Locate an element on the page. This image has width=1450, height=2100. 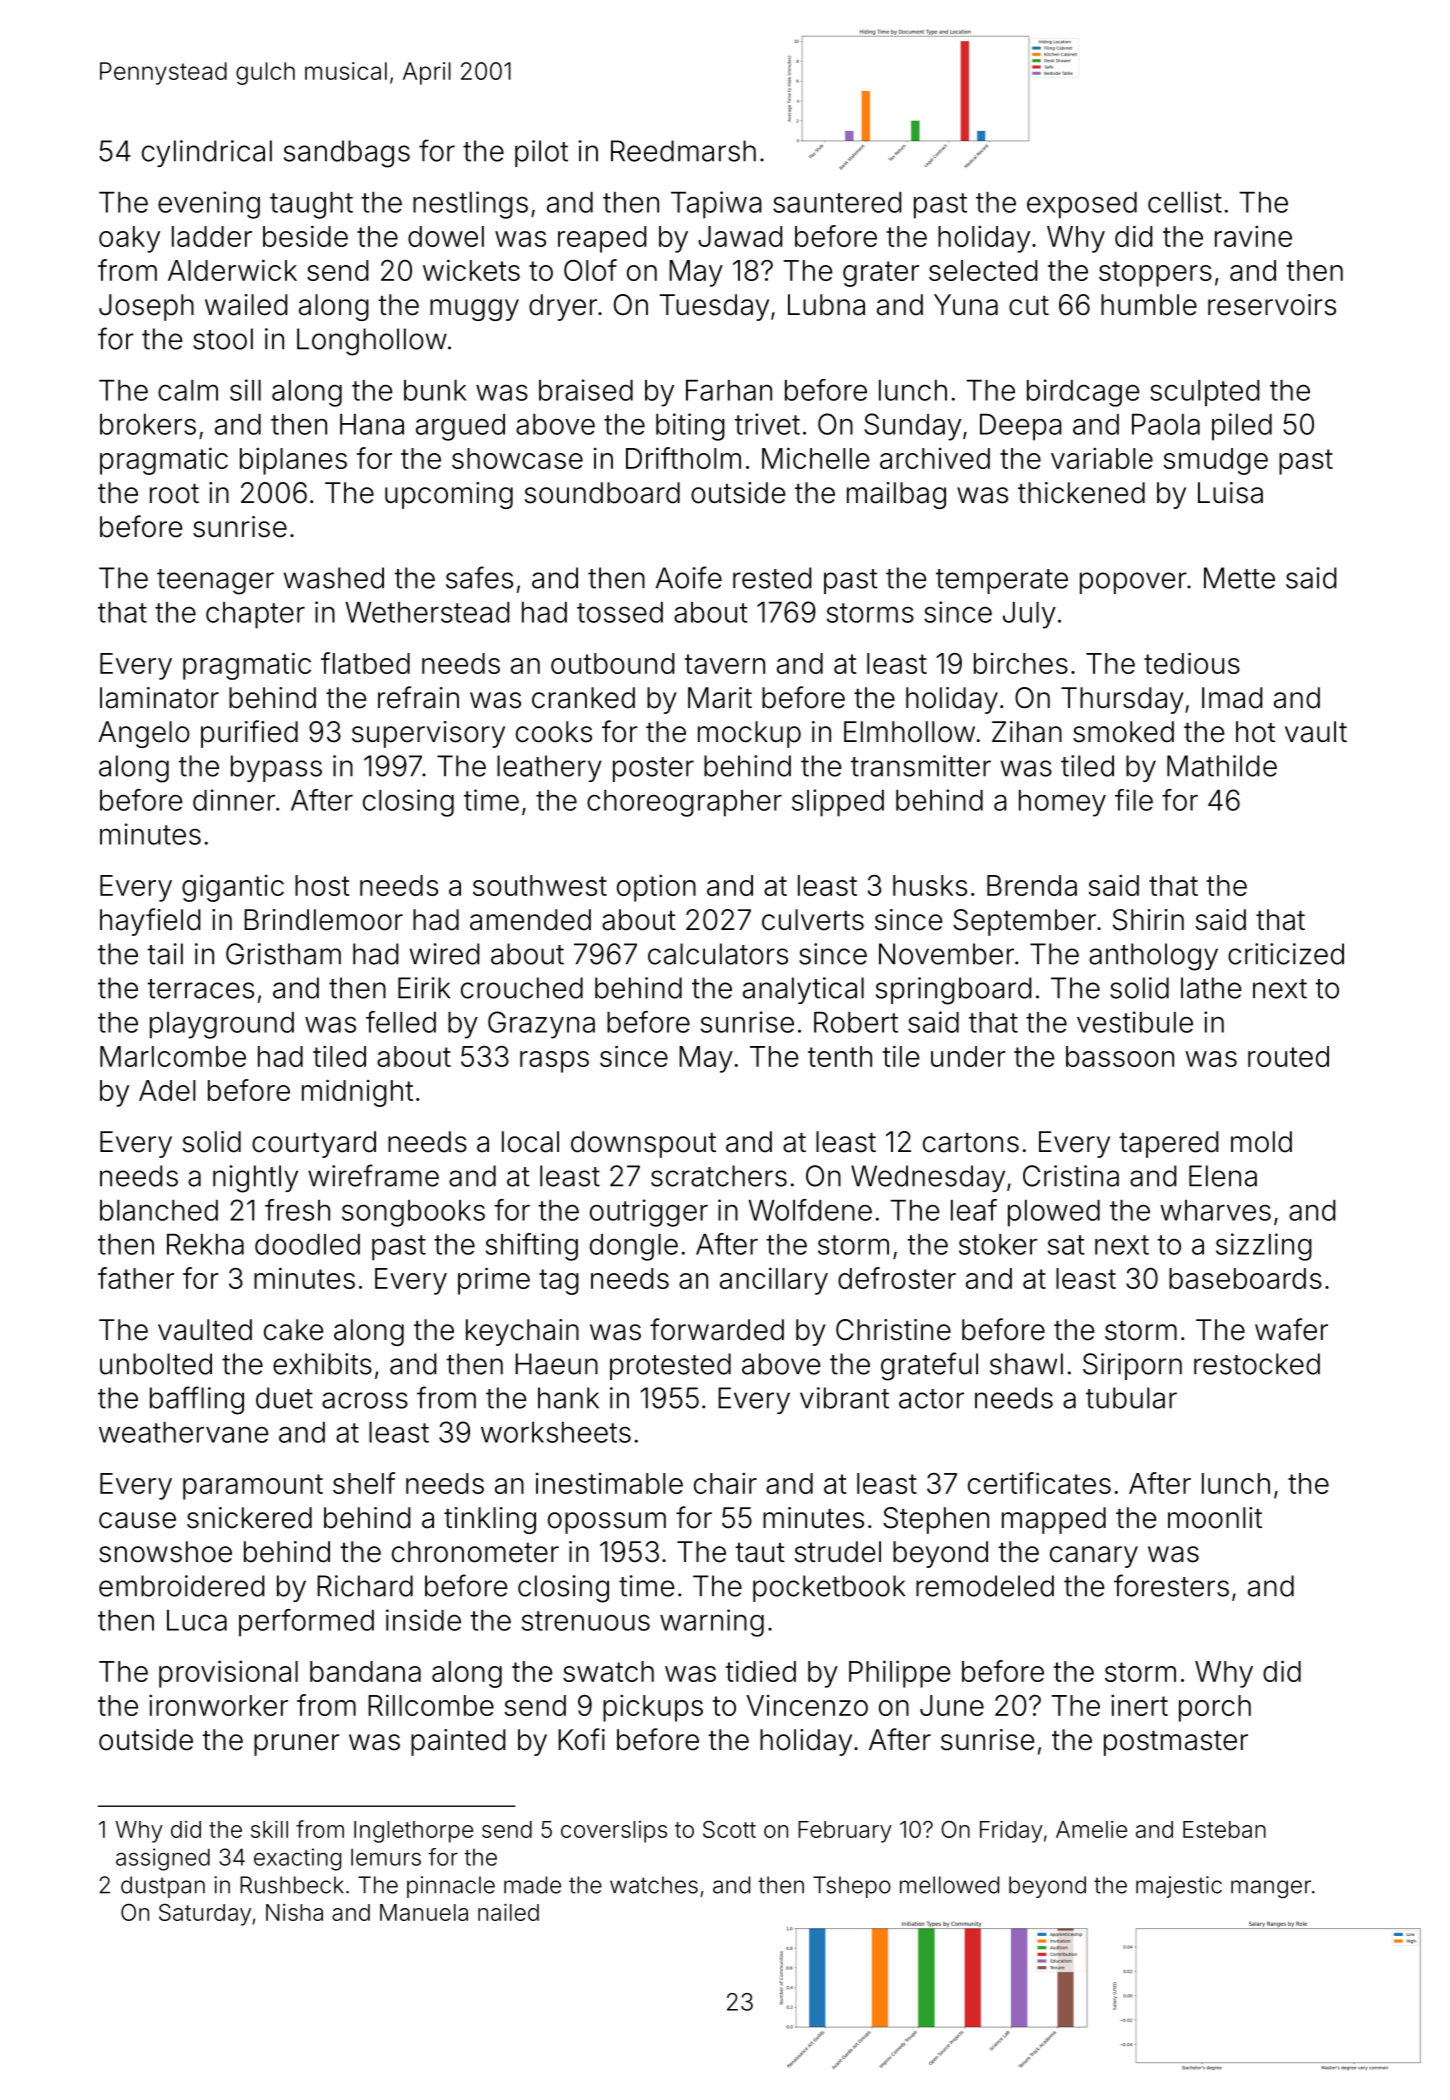
Elmhollow is located at coordinates (909, 732).
